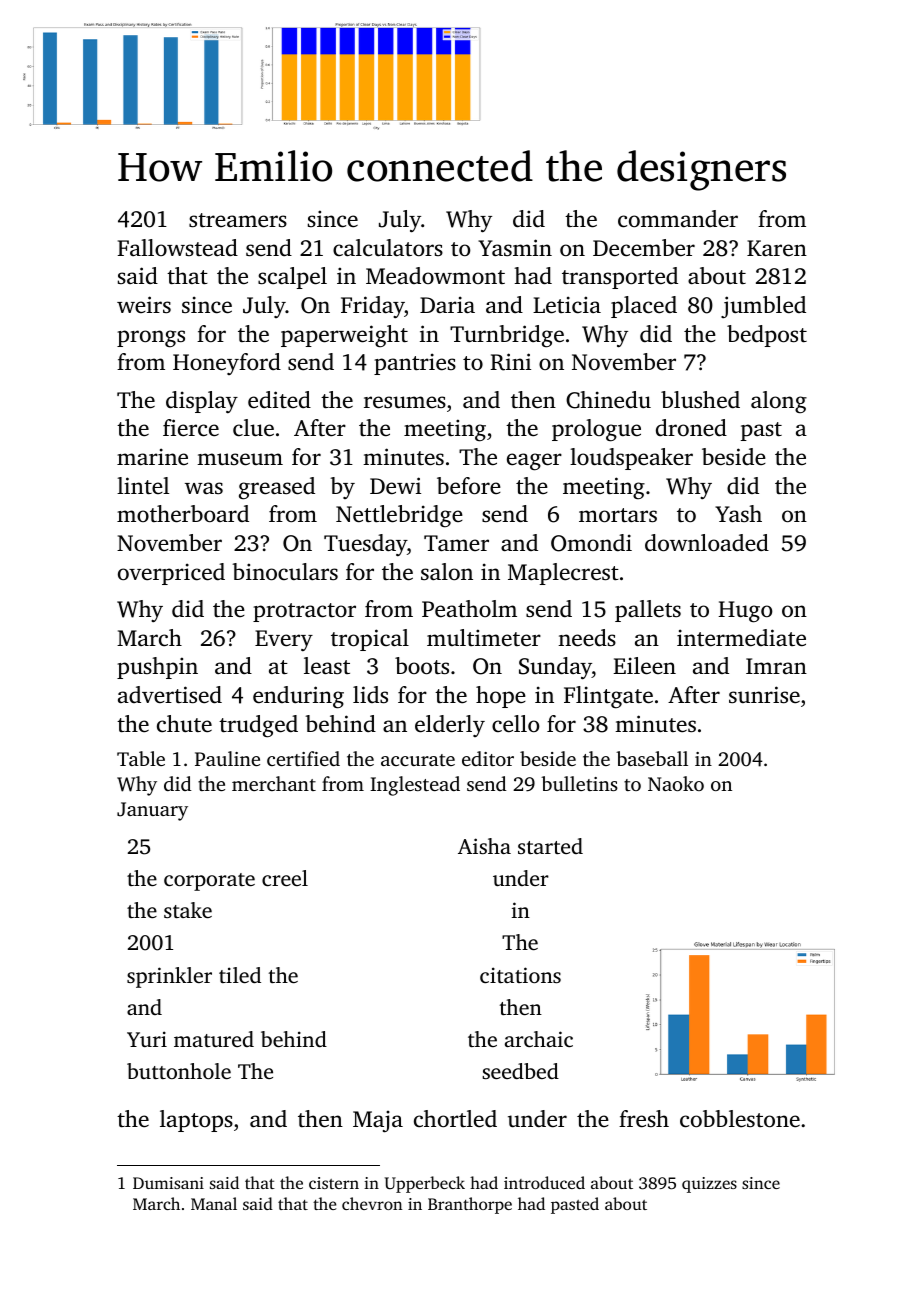 The height and width of the document is (1311, 924). Describe the element at coordinates (709, 1185) in the document. I see `quizzes` at that location.
